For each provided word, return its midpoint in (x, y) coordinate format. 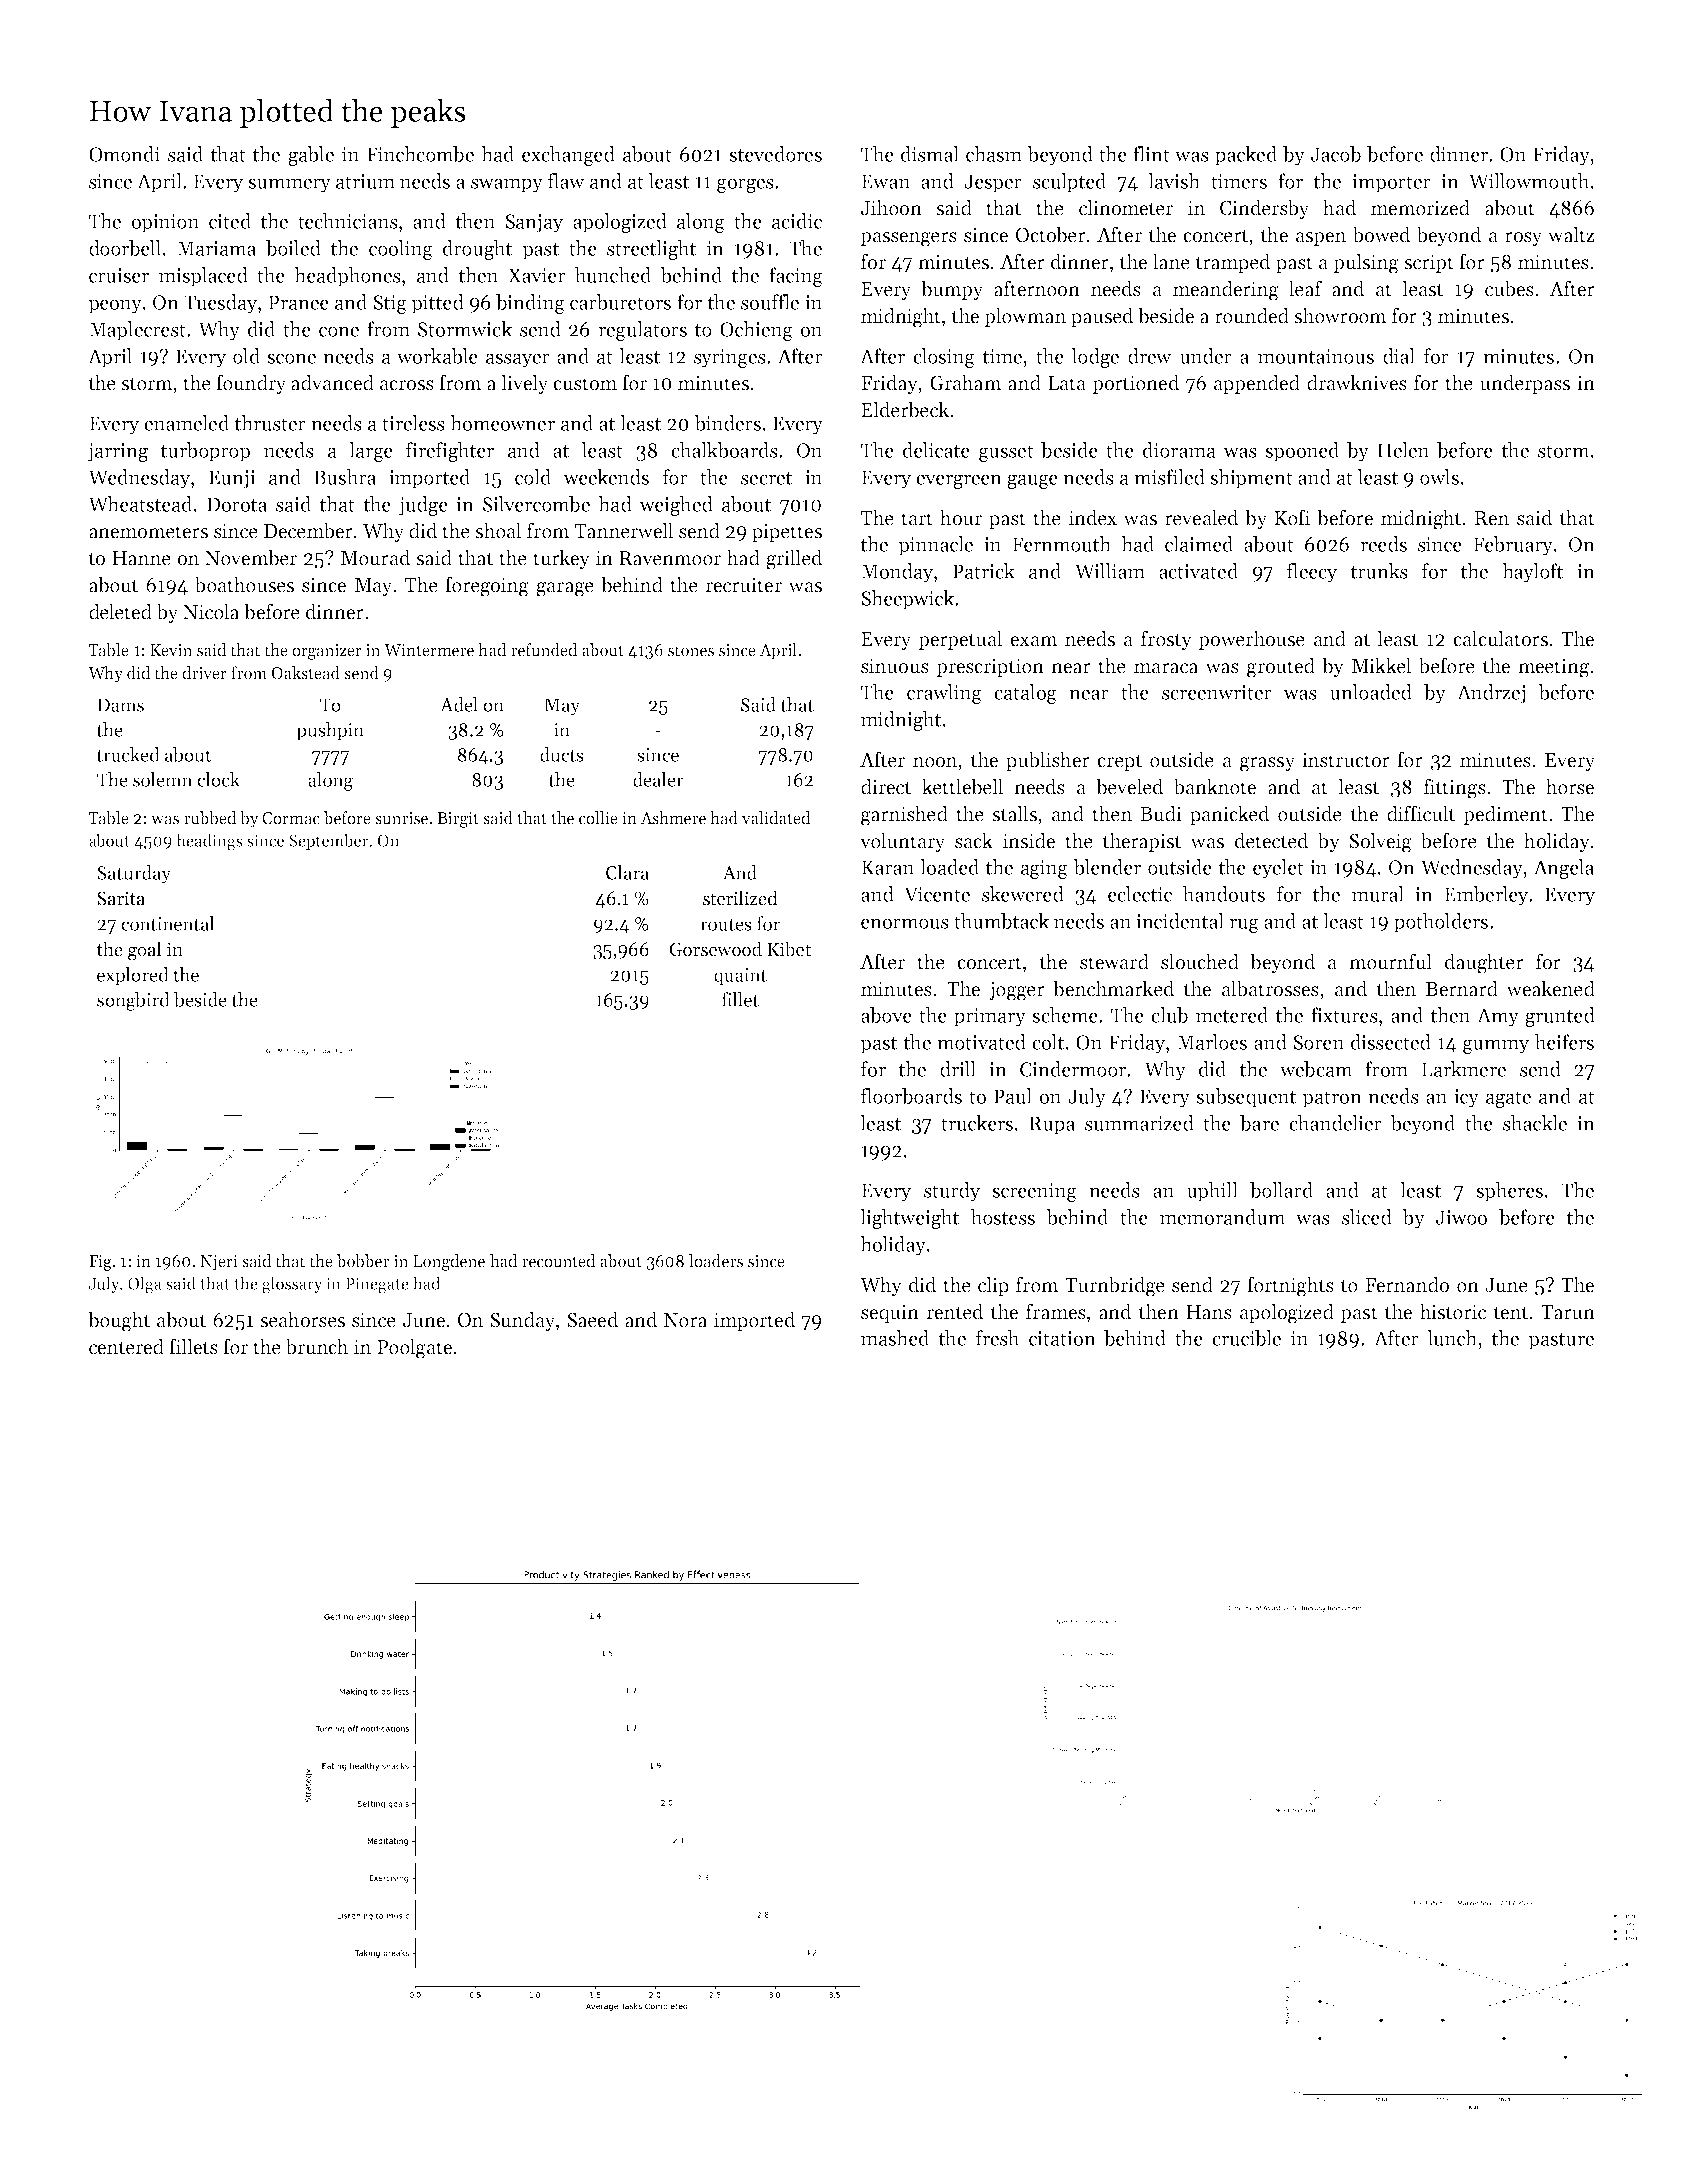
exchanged (568, 156)
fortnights (1290, 1286)
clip (993, 1286)
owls (1439, 477)
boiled (293, 248)
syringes (730, 358)
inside (1029, 840)
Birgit (458, 820)
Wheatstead (140, 504)
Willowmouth (1529, 181)
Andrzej (1491, 694)
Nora (685, 1320)
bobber (363, 1261)
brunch (317, 1346)
